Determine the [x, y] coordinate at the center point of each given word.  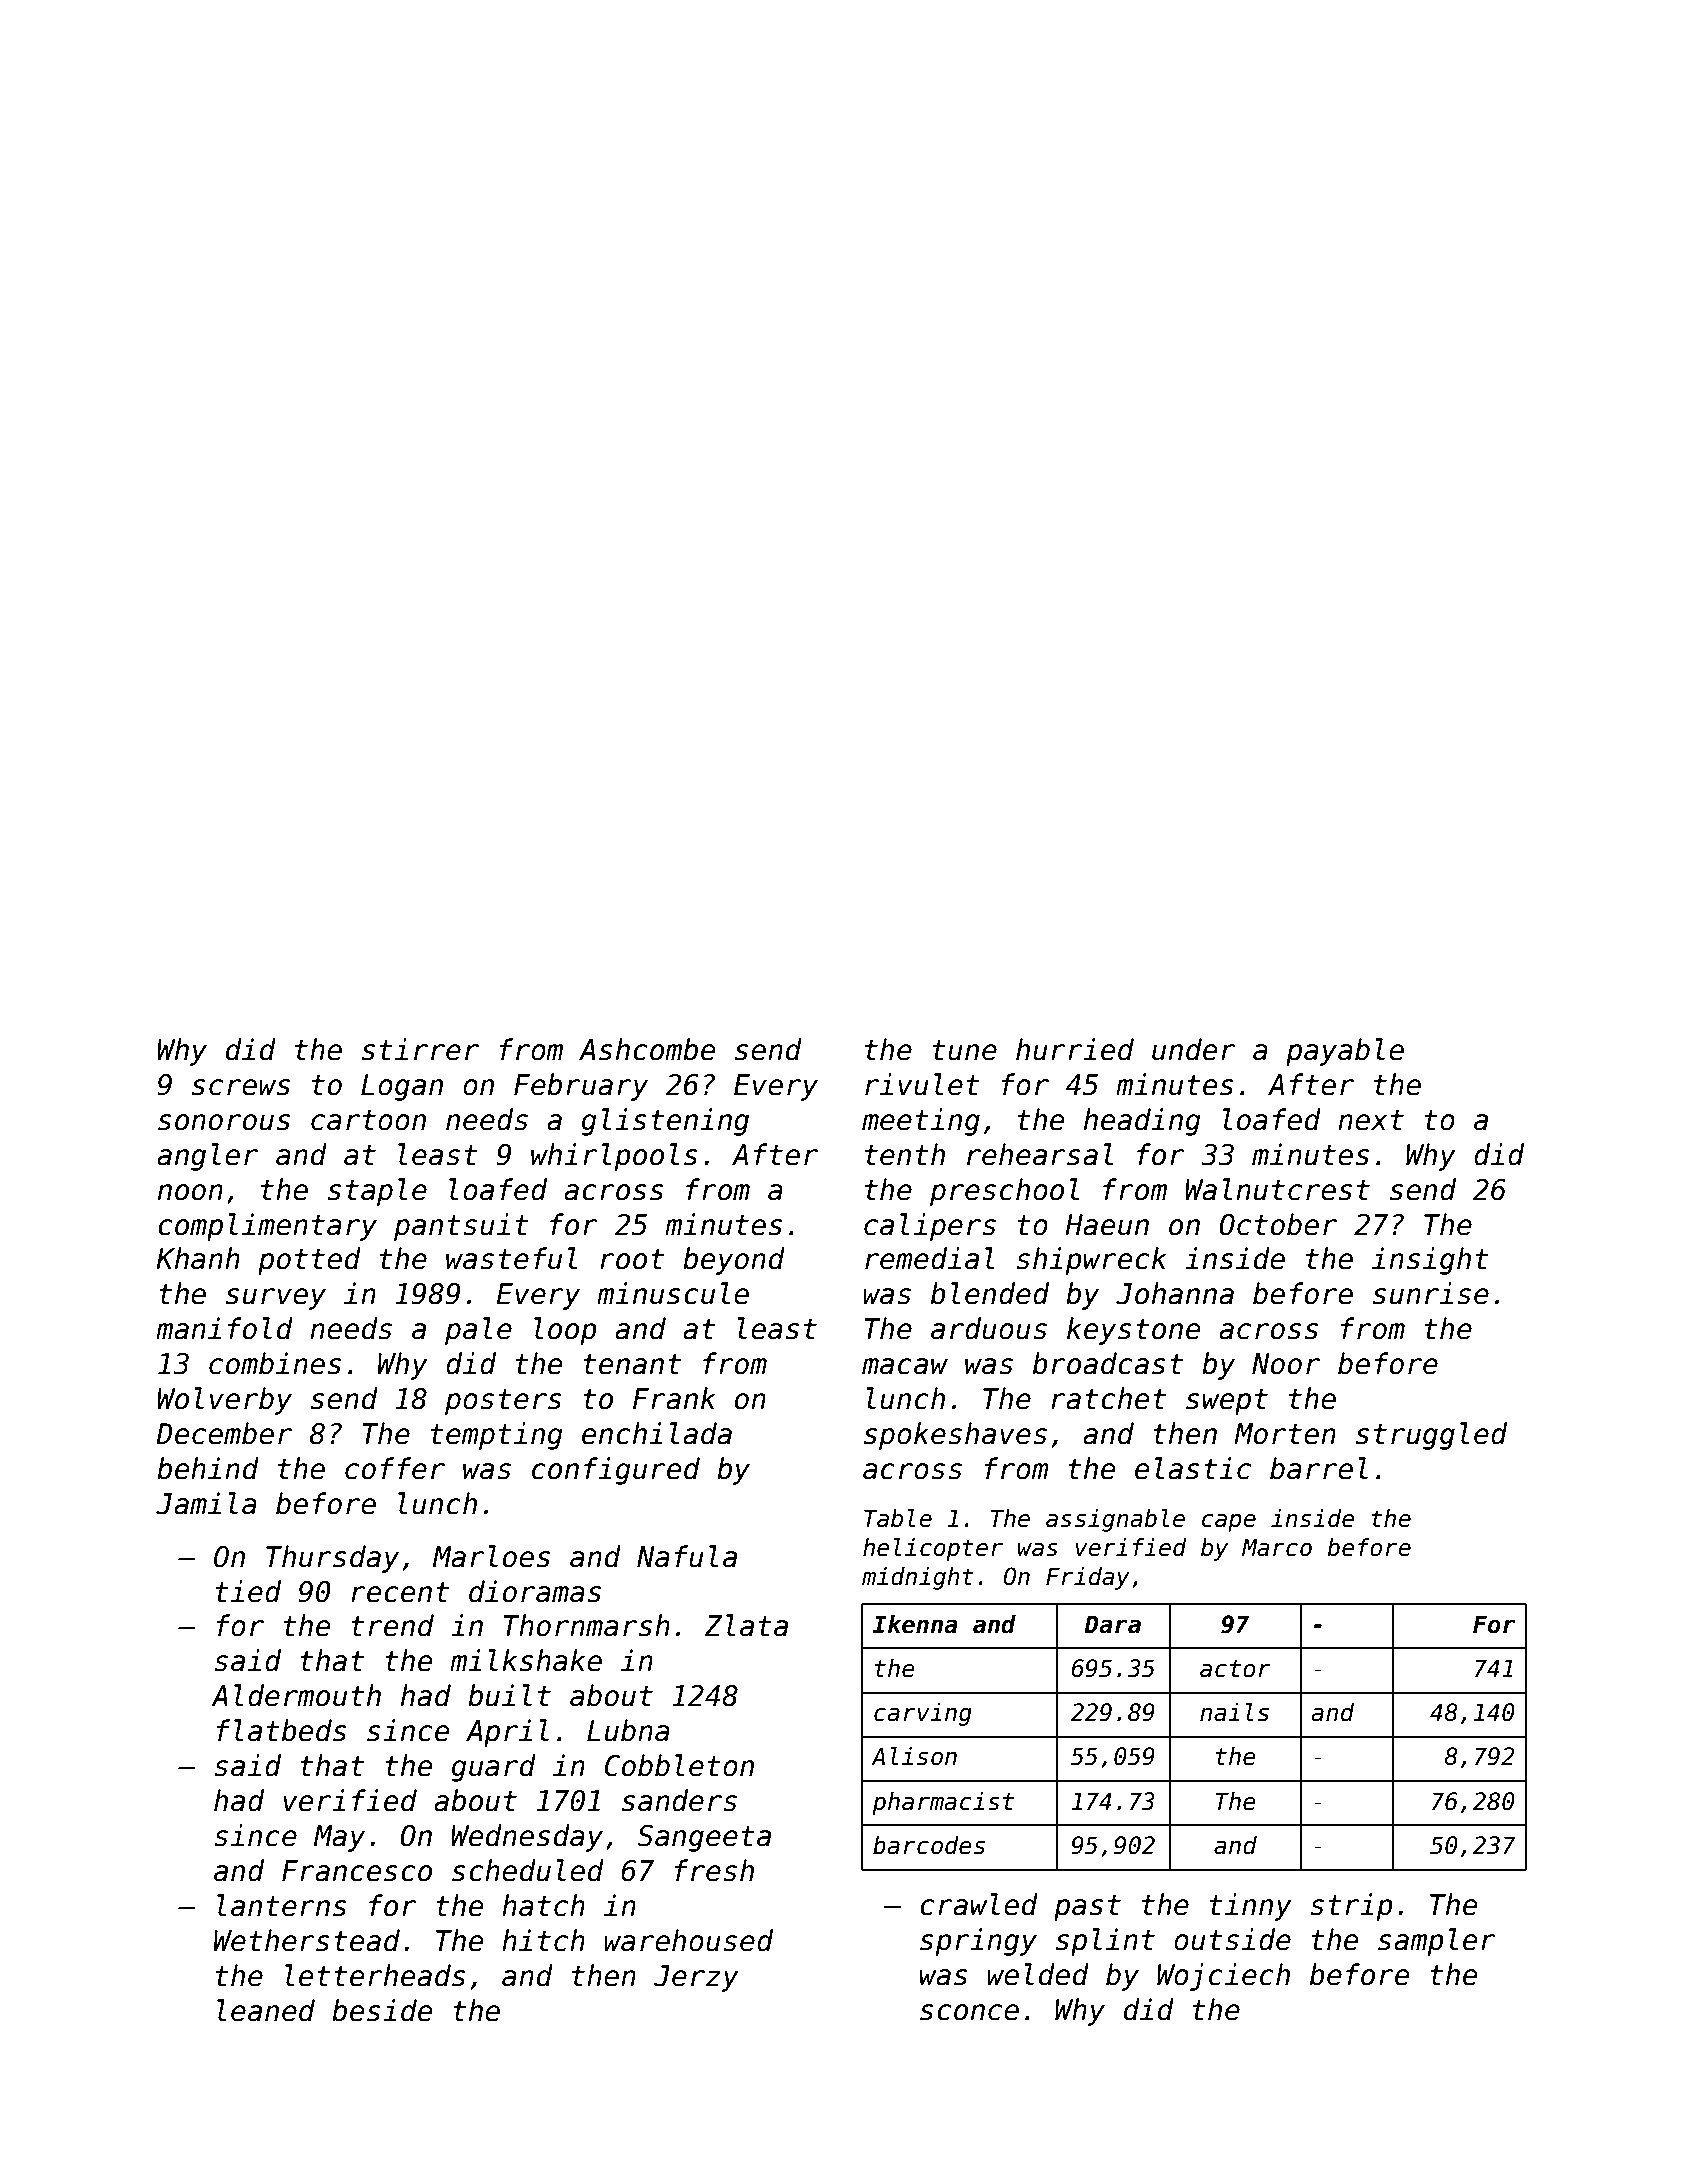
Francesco [357, 1871]
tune [965, 1050]
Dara [1112, 1624]
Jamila [206, 1503]
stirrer [420, 1049]
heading [1142, 1122]
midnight [918, 1578]
